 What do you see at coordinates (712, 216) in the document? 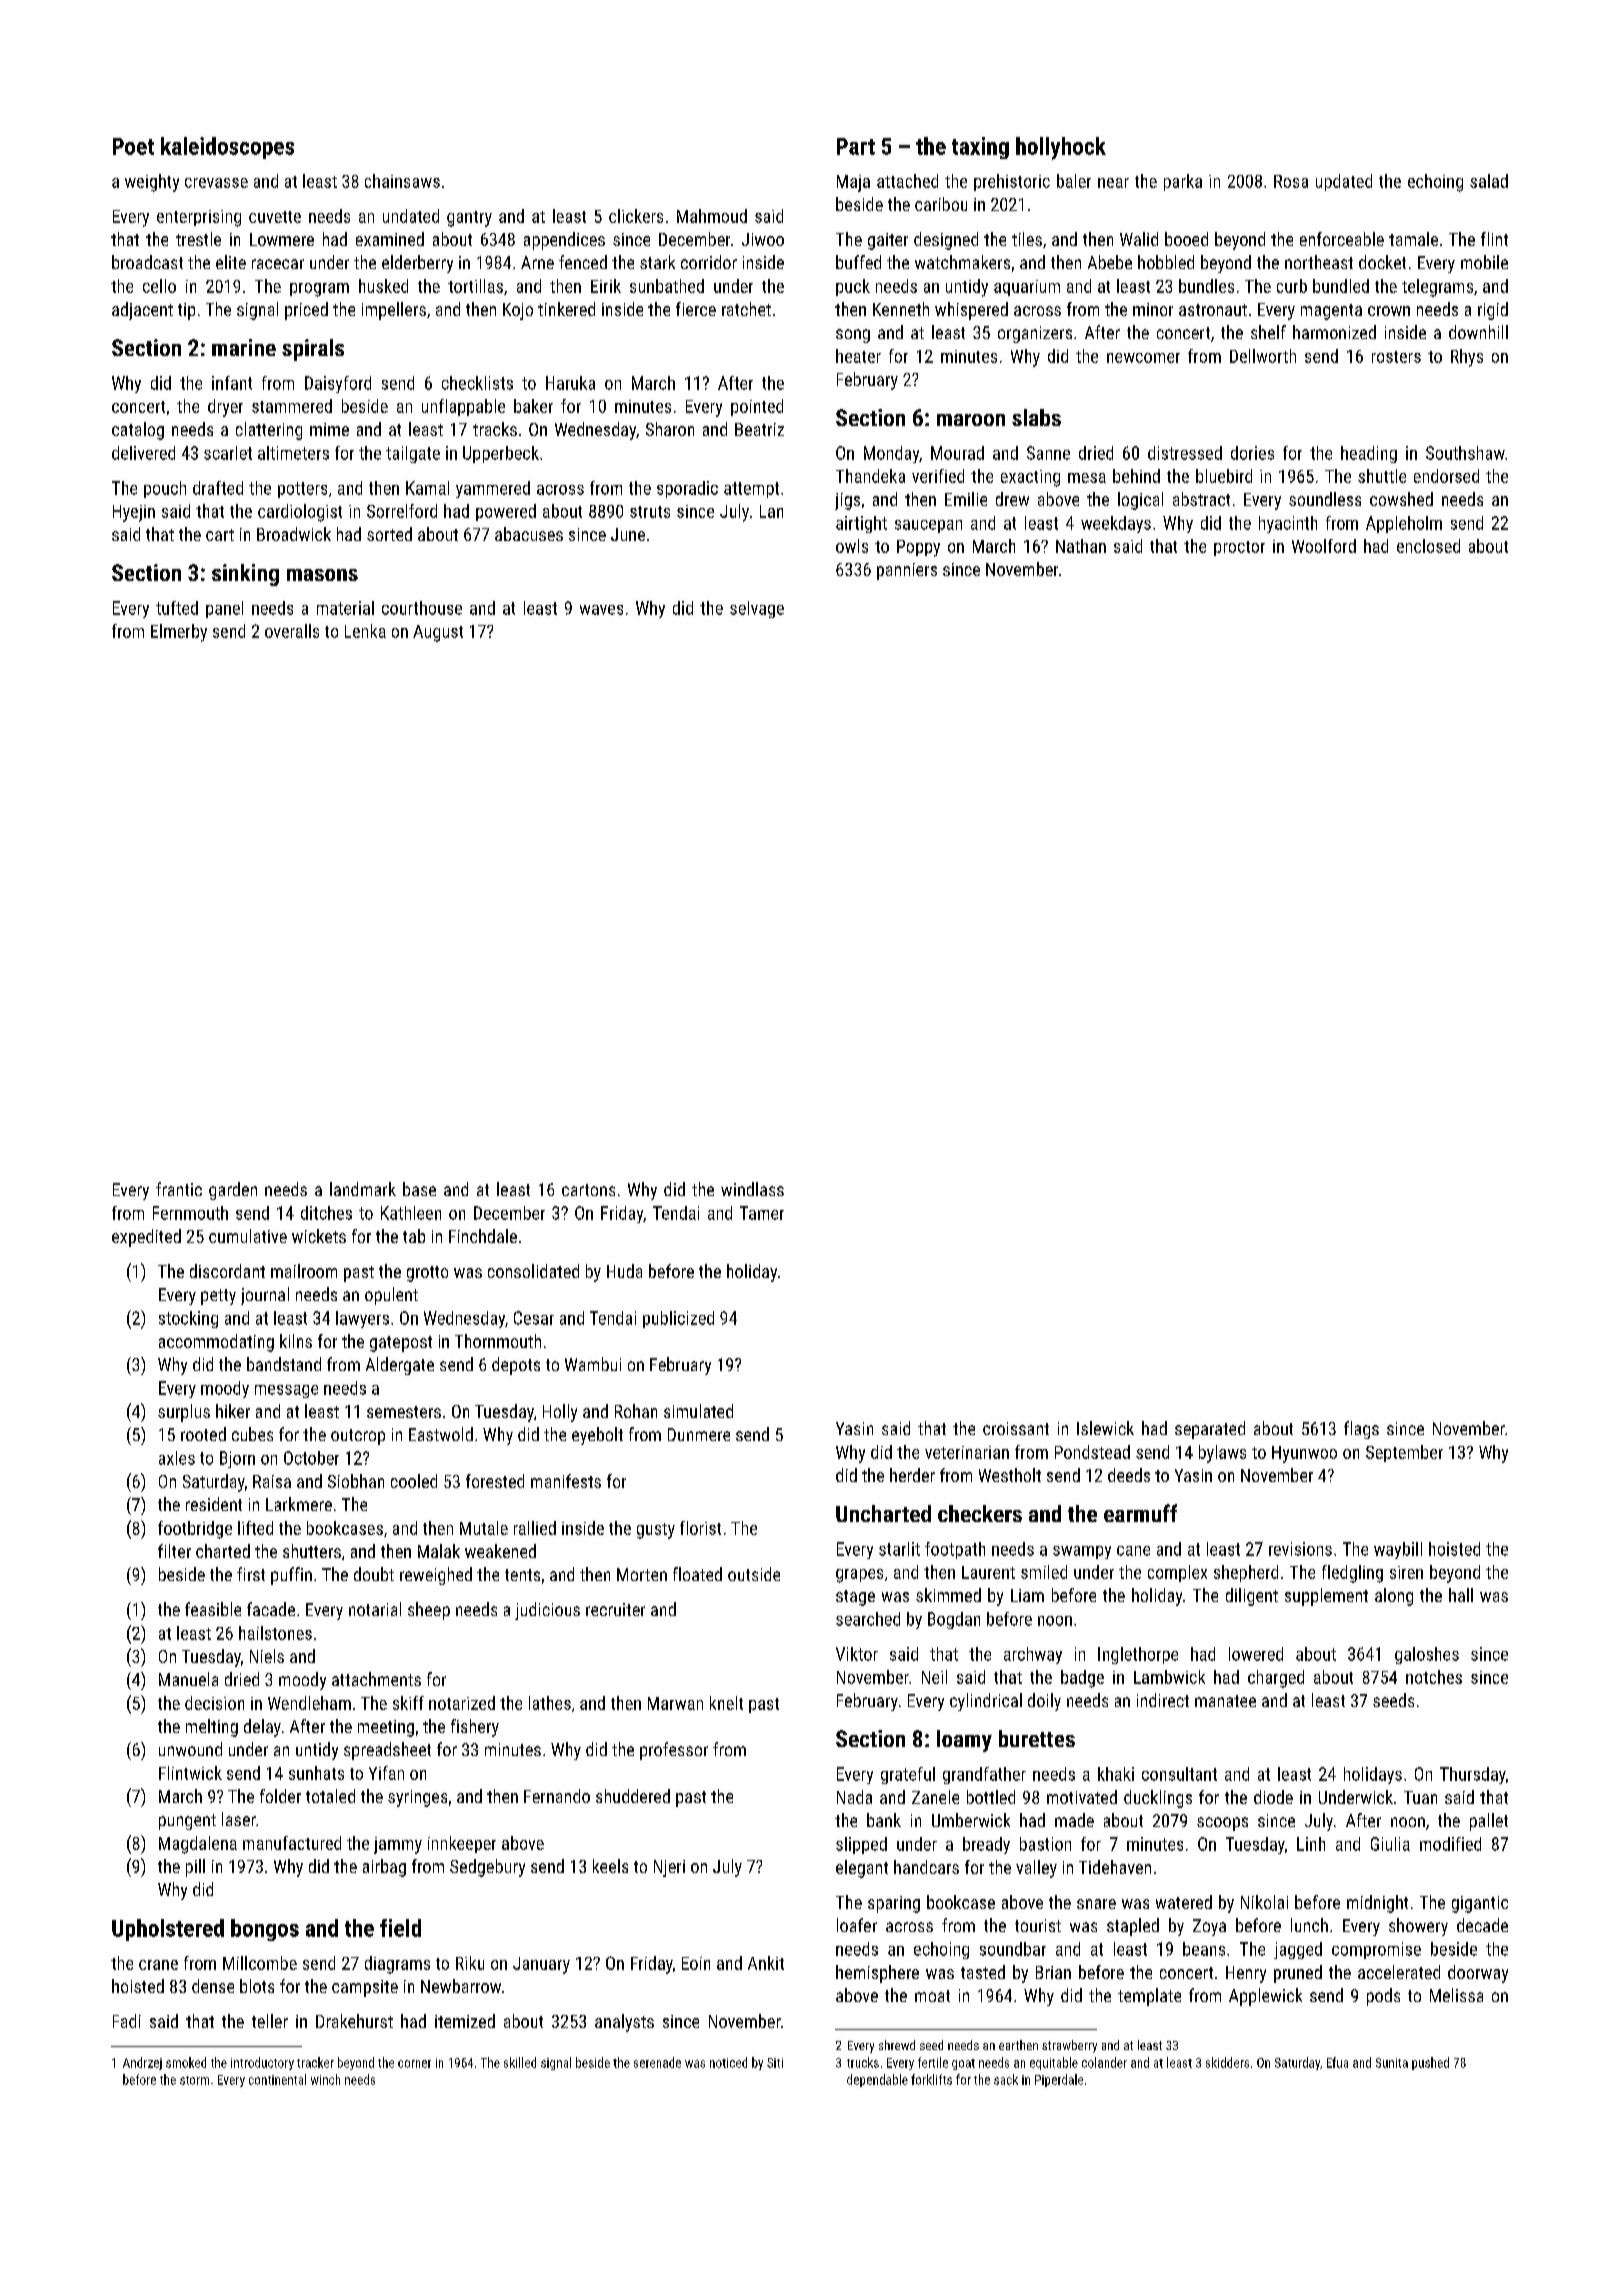
I see `Mahmoud` at bounding box center [712, 216].
